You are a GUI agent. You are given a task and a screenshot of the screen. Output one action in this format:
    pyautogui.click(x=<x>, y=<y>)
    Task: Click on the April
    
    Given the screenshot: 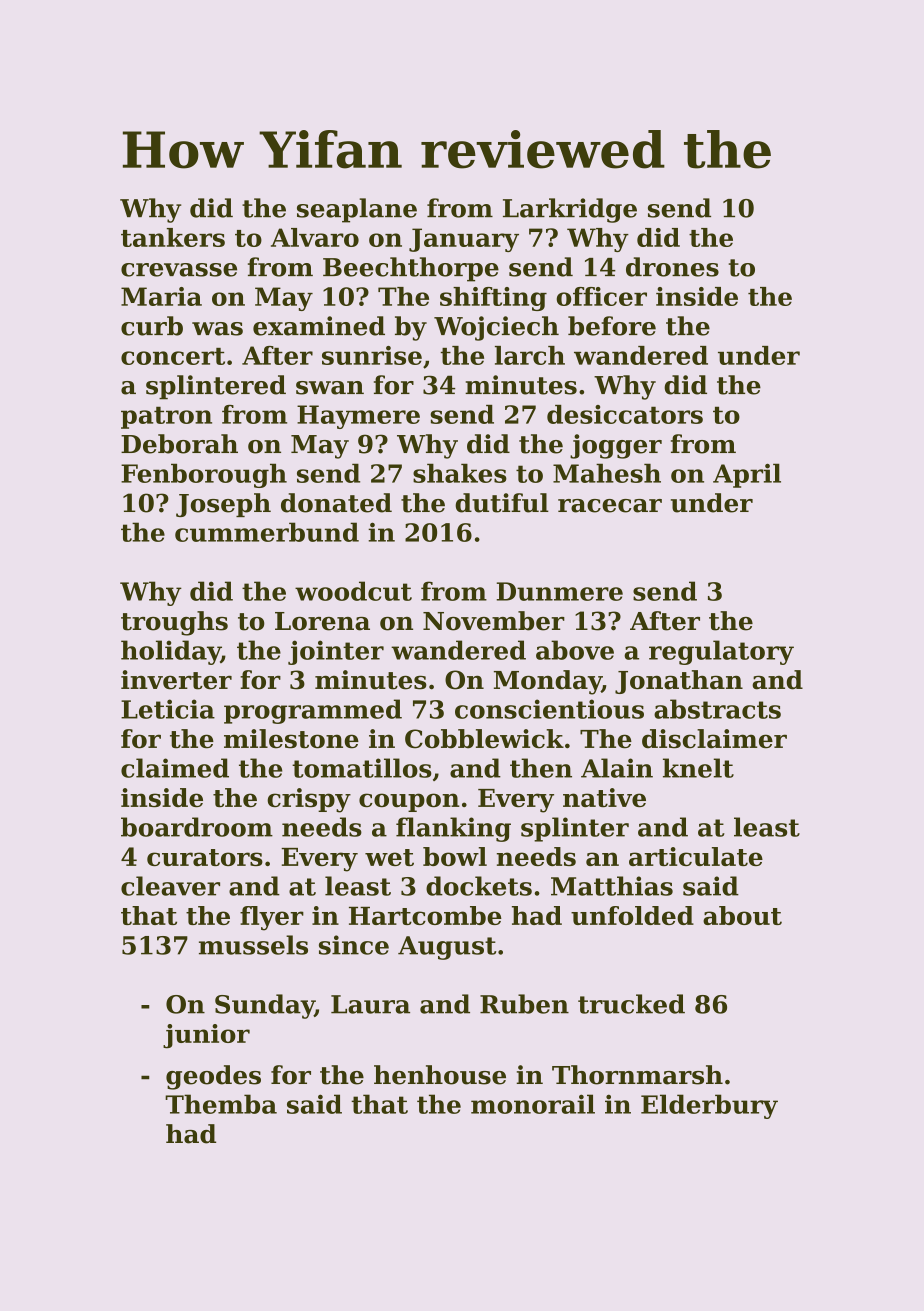 What is the action you would take?
    pyautogui.click(x=747, y=475)
